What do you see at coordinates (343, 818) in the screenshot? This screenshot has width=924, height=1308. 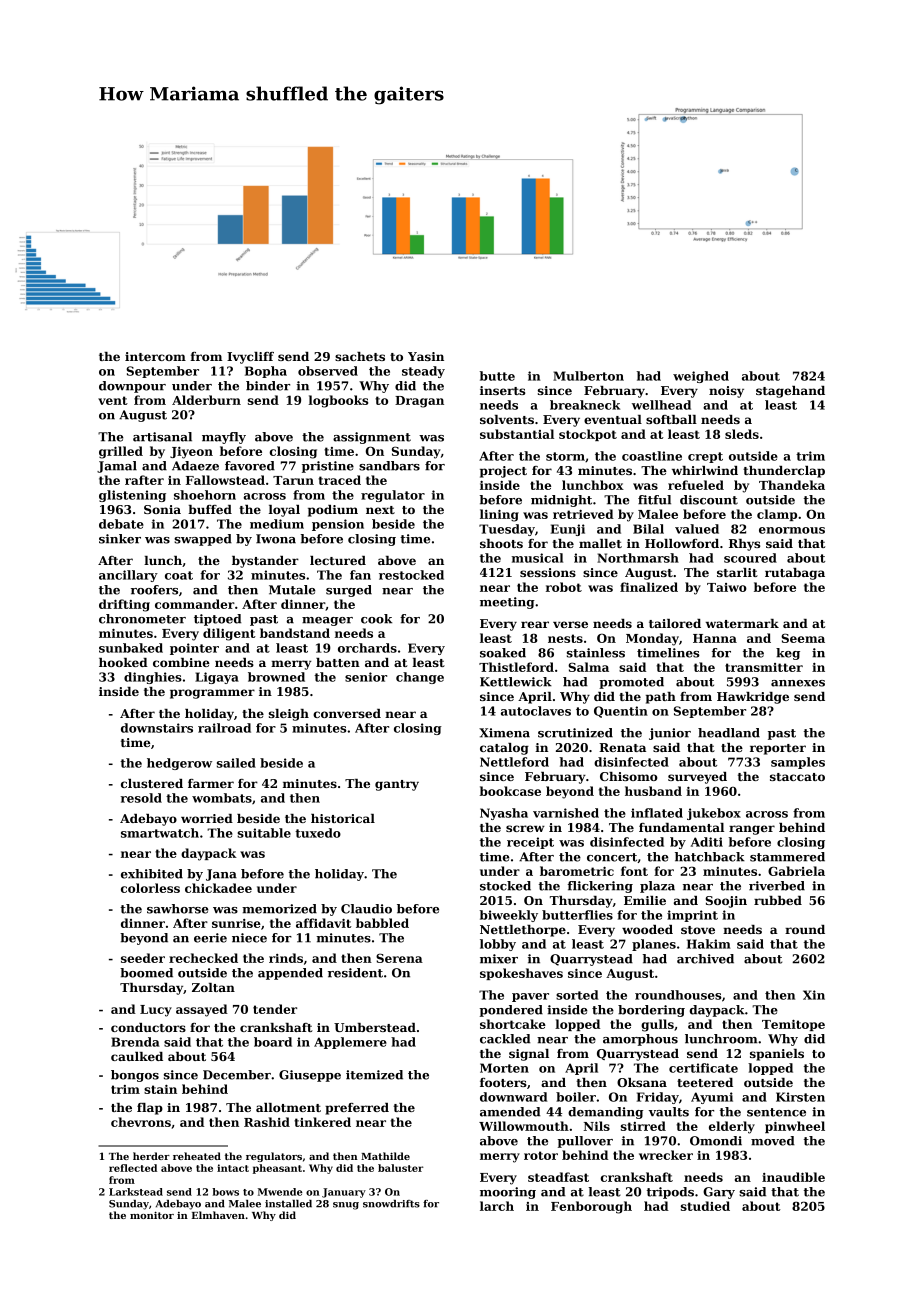 I see `historical` at bounding box center [343, 818].
